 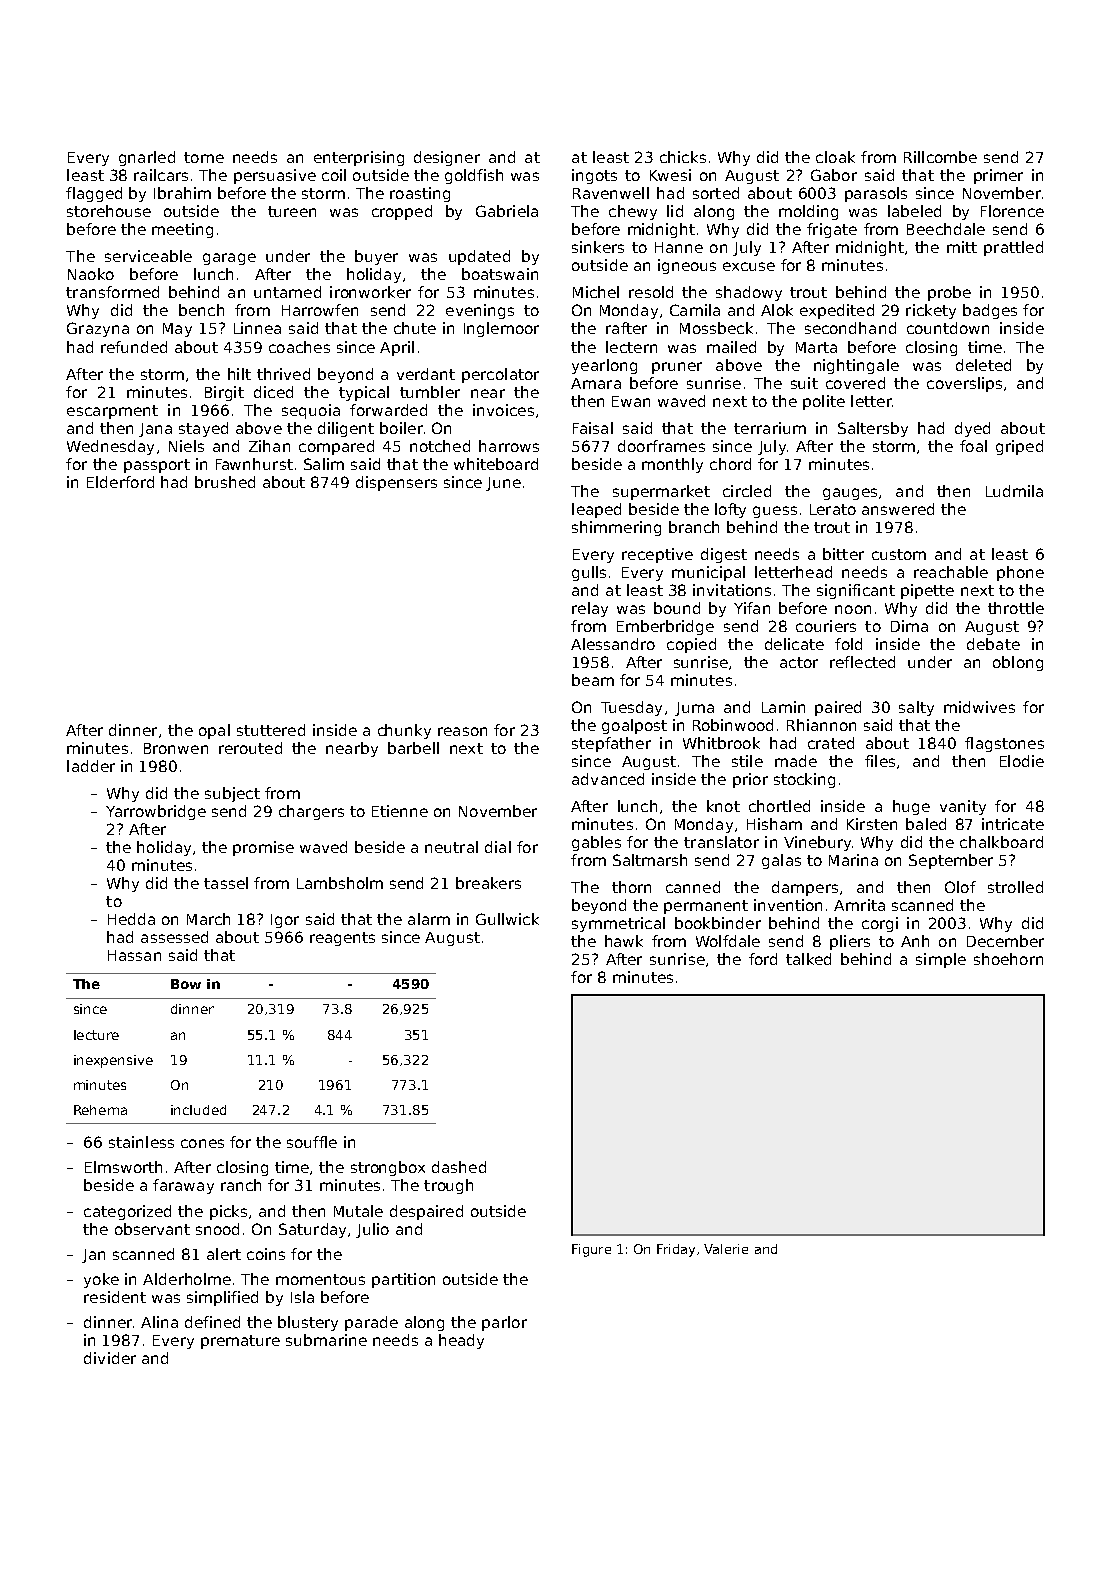 I want to click on Rhiannon, so click(x=821, y=725).
